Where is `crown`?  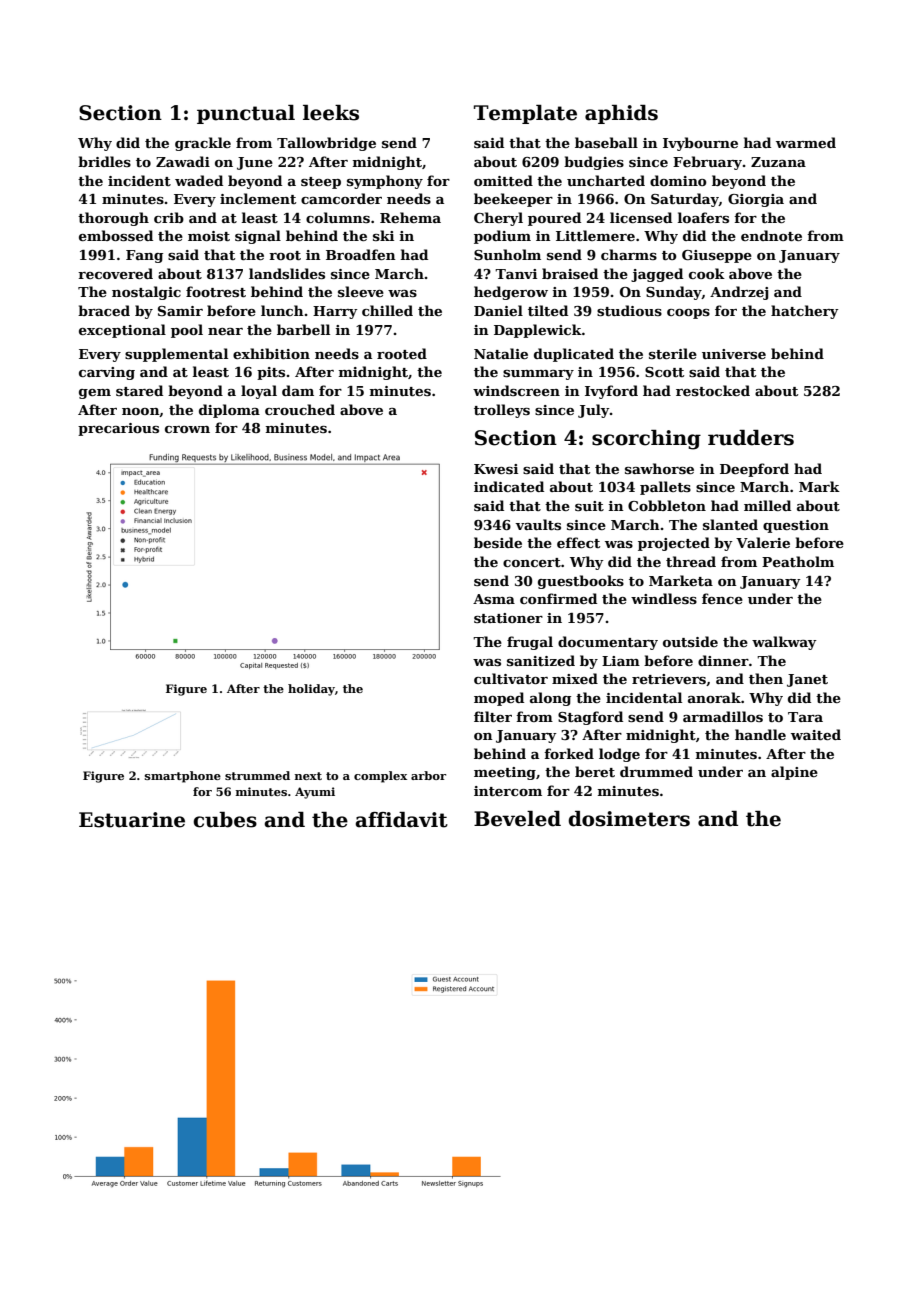
crown is located at coordinates (187, 429).
